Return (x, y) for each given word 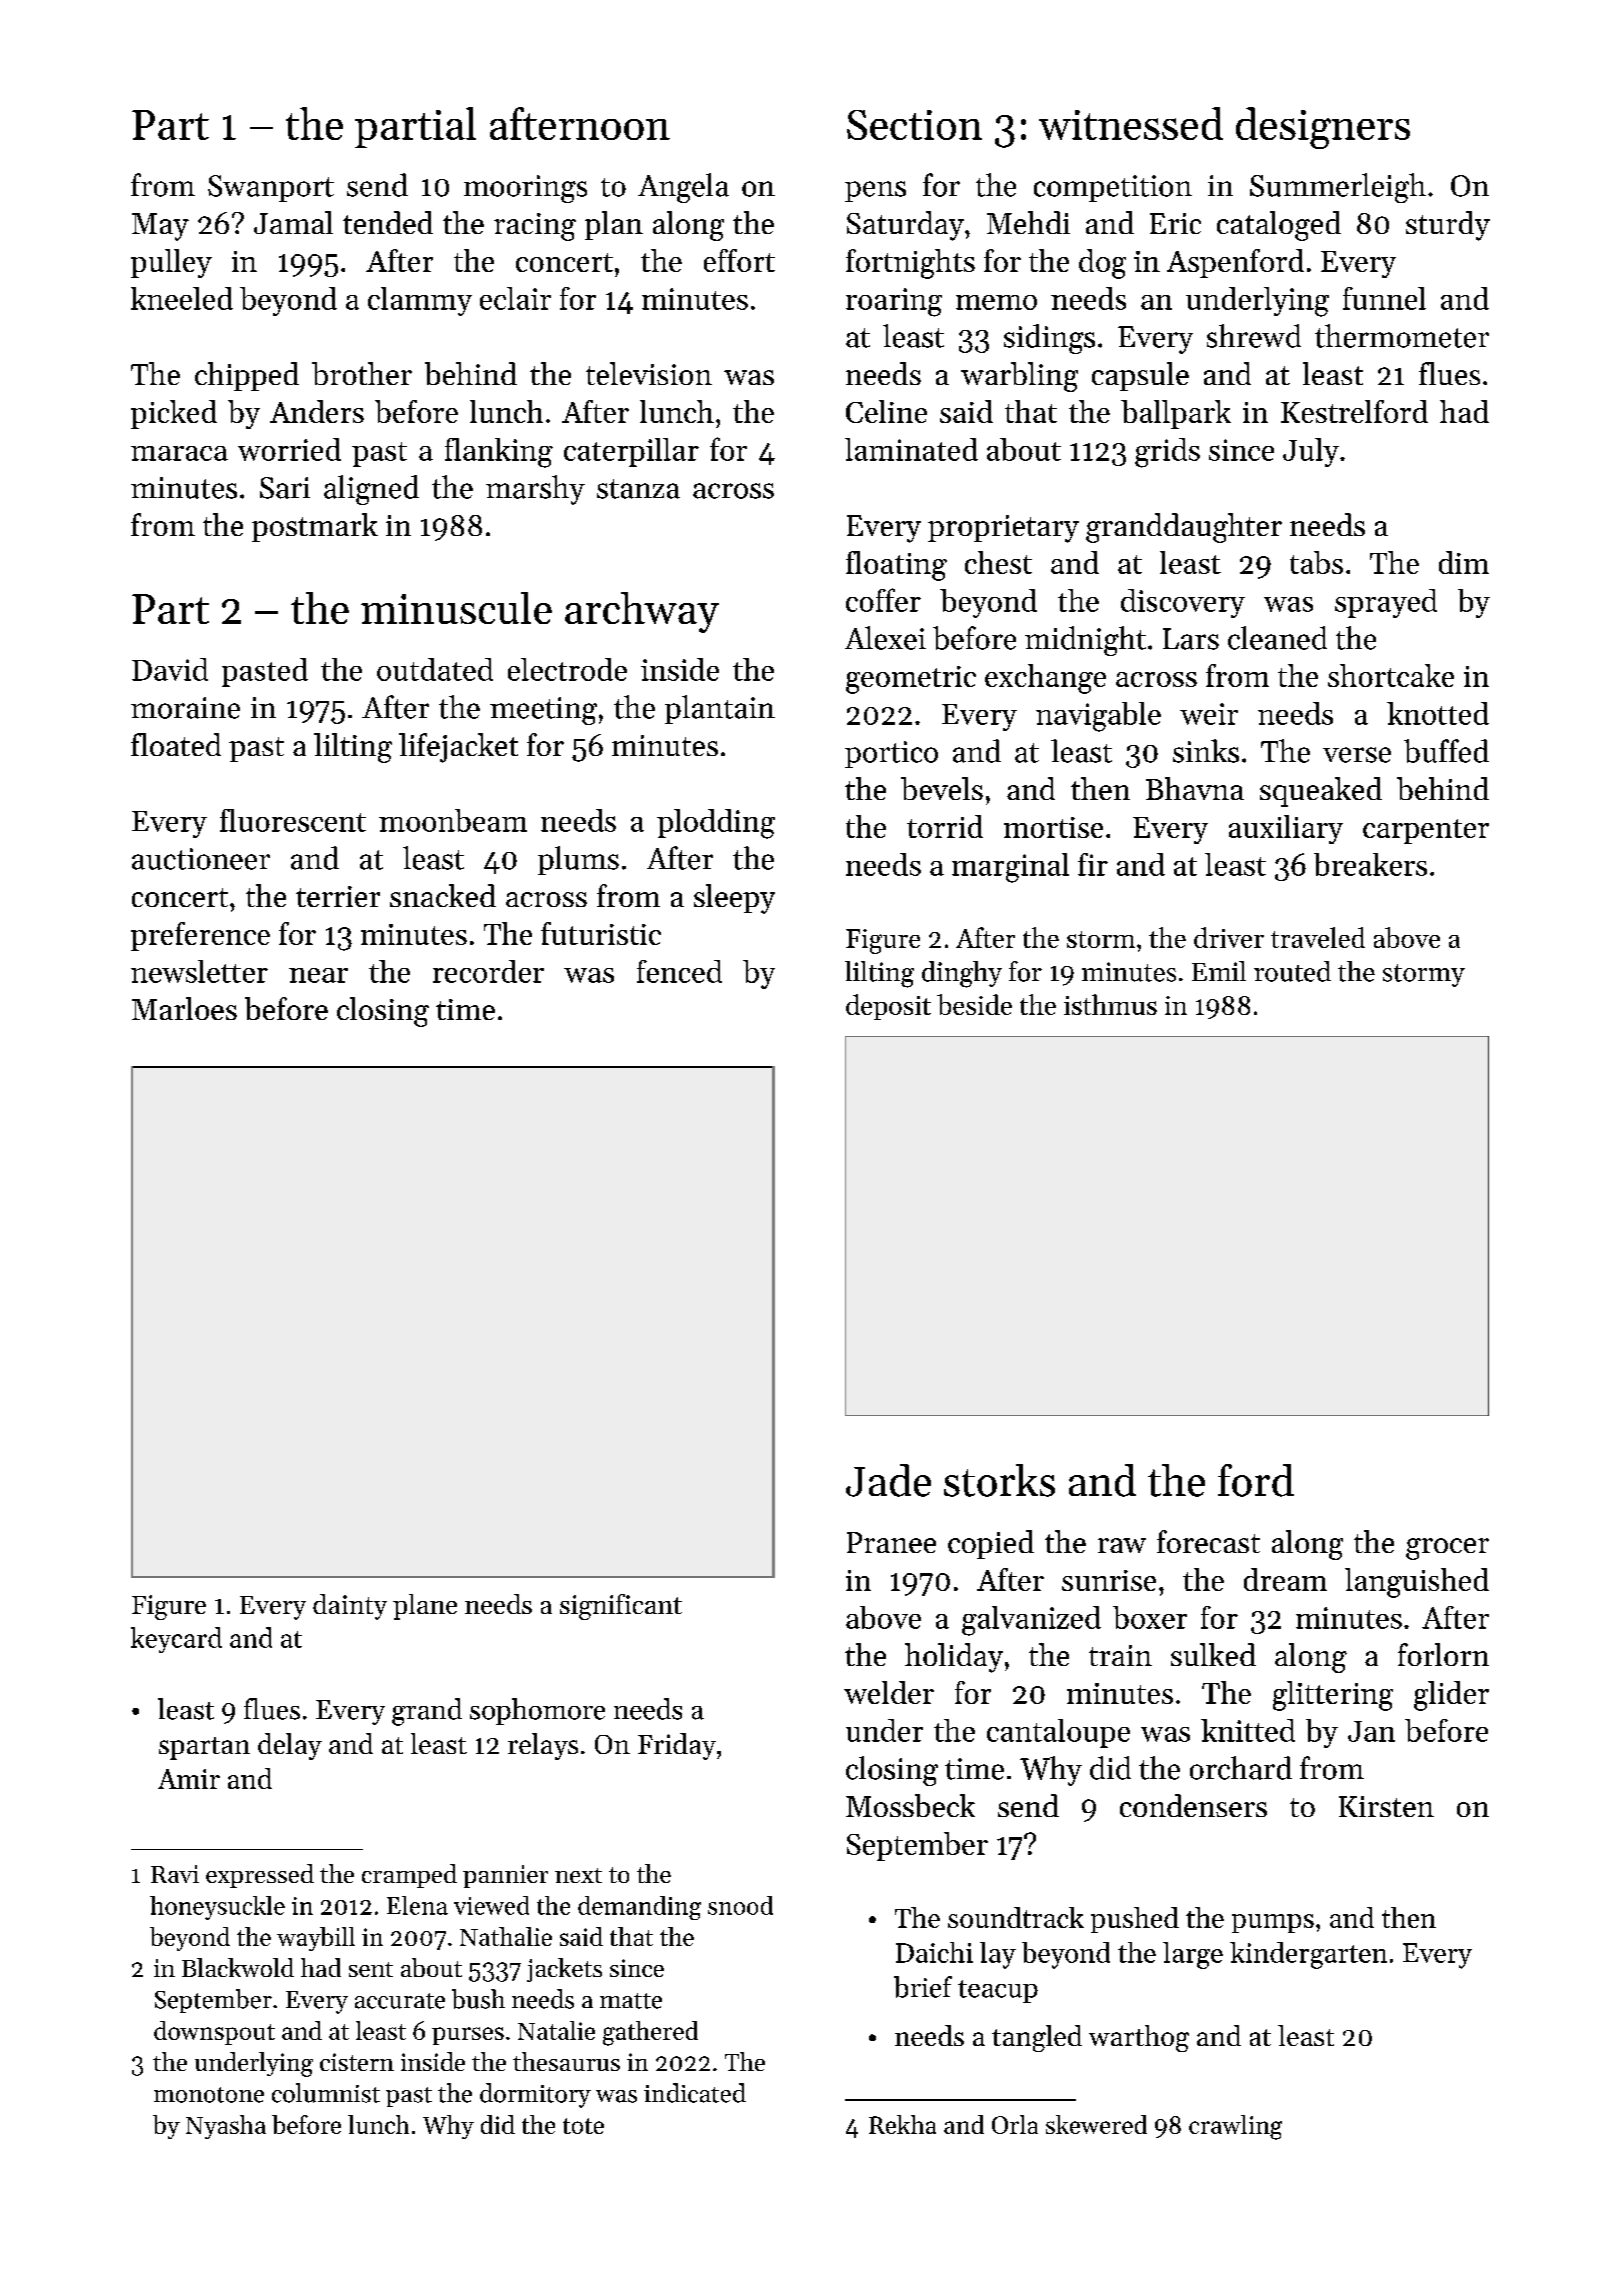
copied (991, 1544)
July (1311, 452)
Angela (683, 188)
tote (583, 2126)
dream (1285, 1579)
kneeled (182, 298)
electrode (567, 669)
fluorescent (293, 820)
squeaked (1321, 792)
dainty (350, 1607)
